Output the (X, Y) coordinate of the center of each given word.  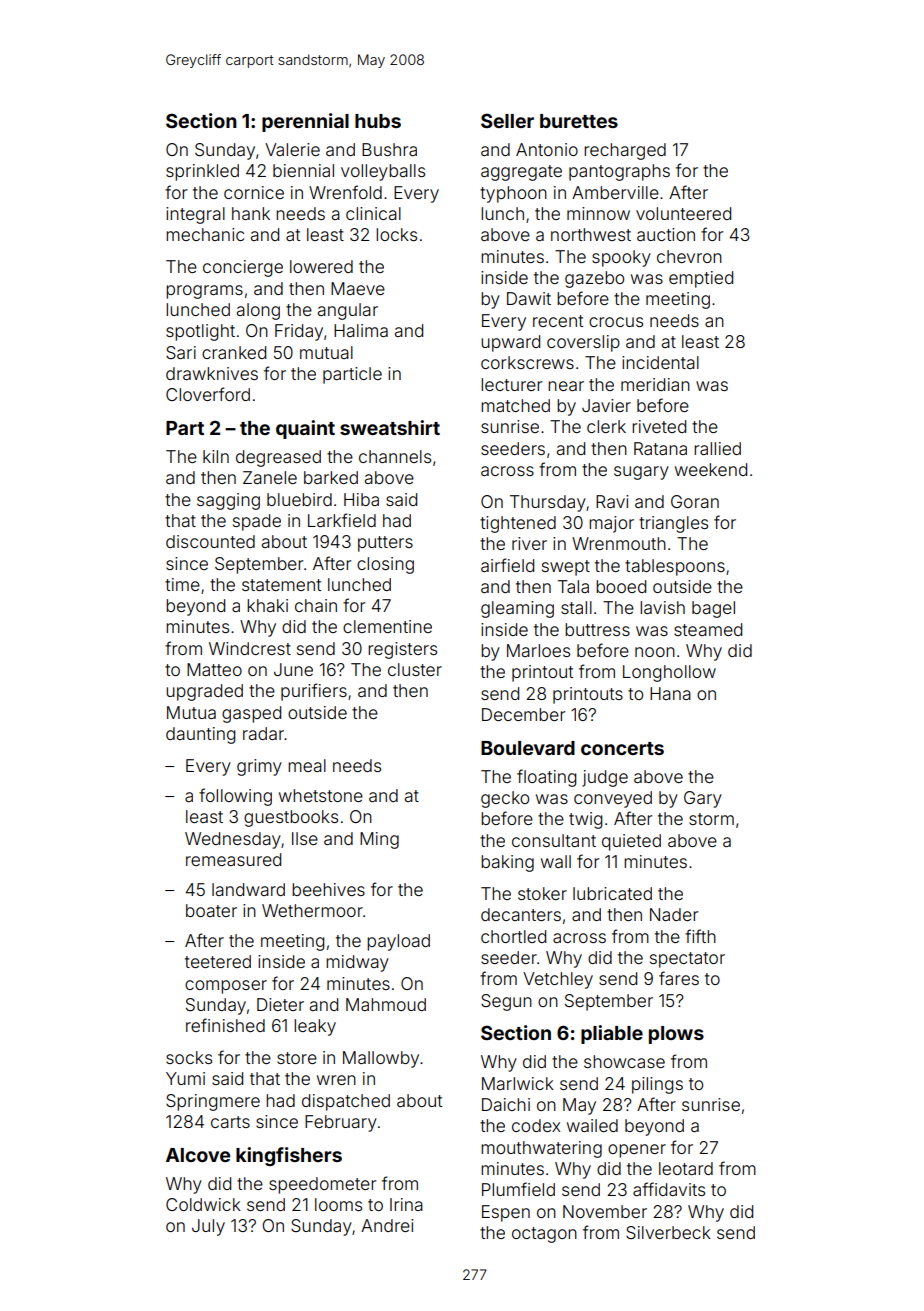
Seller (507, 120)
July (208, 1227)
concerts (622, 748)
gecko (505, 799)
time (182, 584)
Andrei (387, 1225)
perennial (305, 122)
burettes (579, 121)
